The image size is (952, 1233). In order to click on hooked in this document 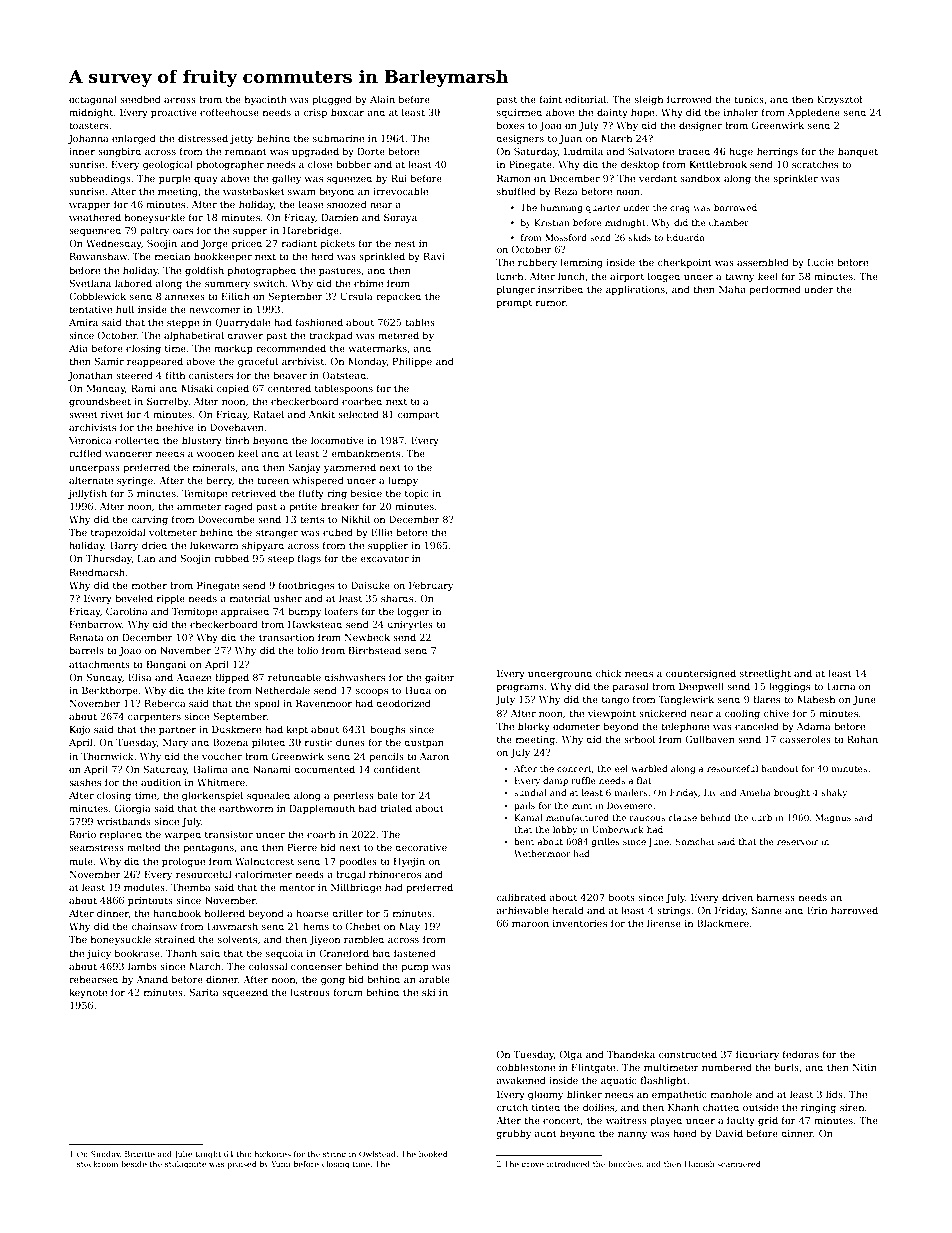, I will do `click(433, 1154)`.
